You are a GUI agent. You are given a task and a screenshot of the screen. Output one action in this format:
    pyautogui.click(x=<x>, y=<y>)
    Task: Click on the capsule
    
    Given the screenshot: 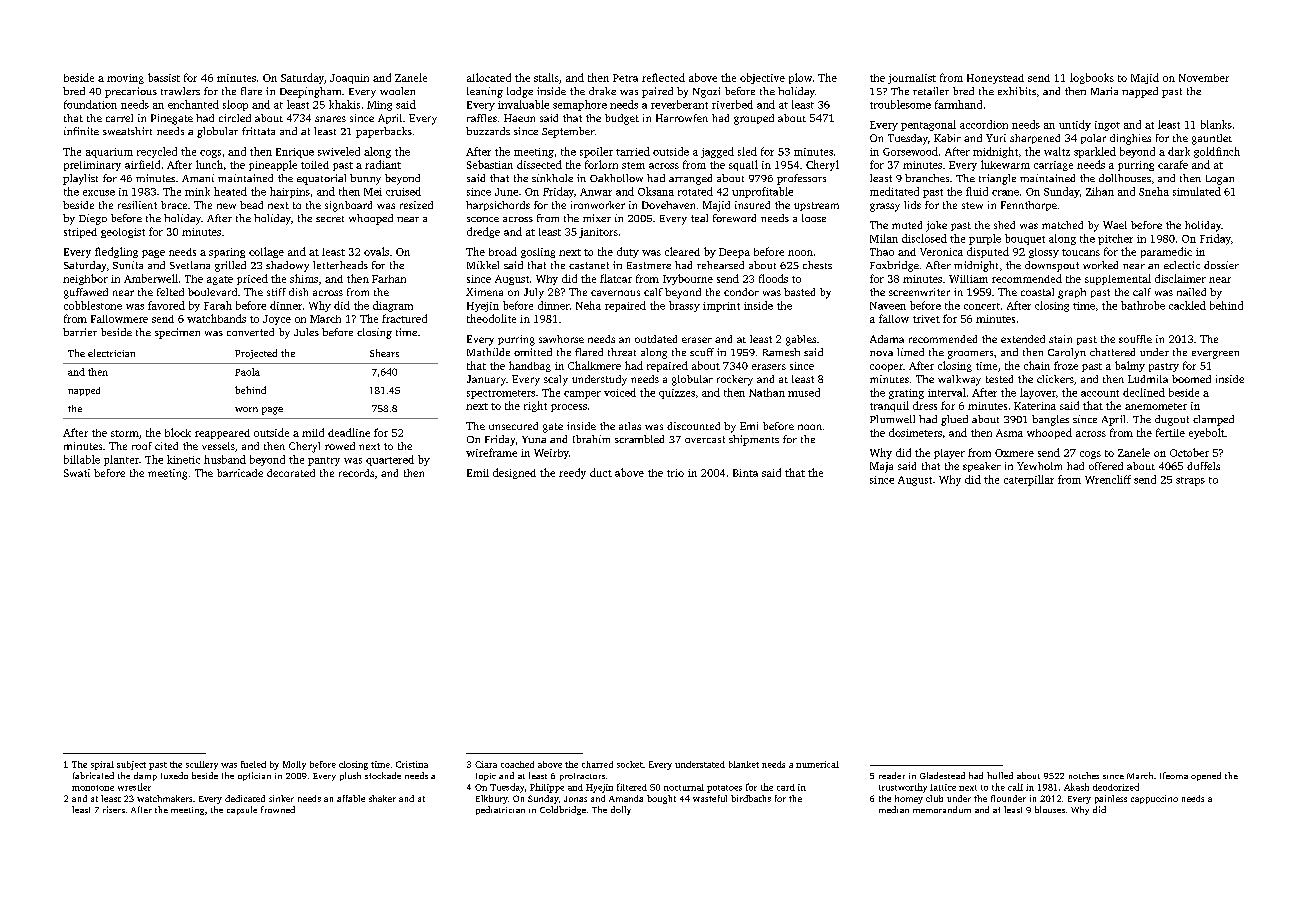 What is the action you would take?
    pyautogui.click(x=242, y=810)
